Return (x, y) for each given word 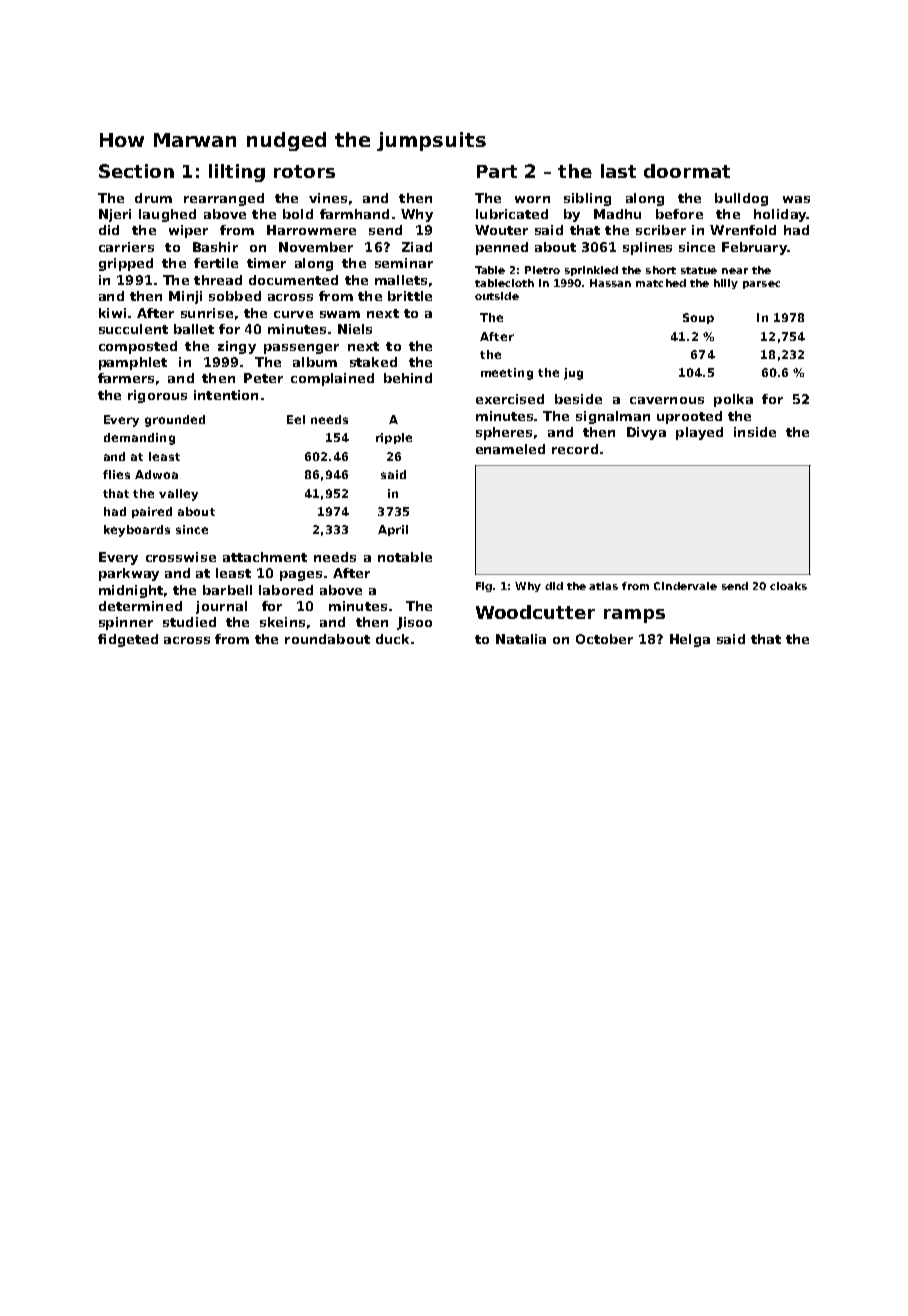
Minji (185, 297)
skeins (282, 622)
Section (136, 171)
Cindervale (685, 586)
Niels (355, 329)
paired (152, 512)
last (618, 171)
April (393, 530)
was (796, 199)
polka (733, 400)
